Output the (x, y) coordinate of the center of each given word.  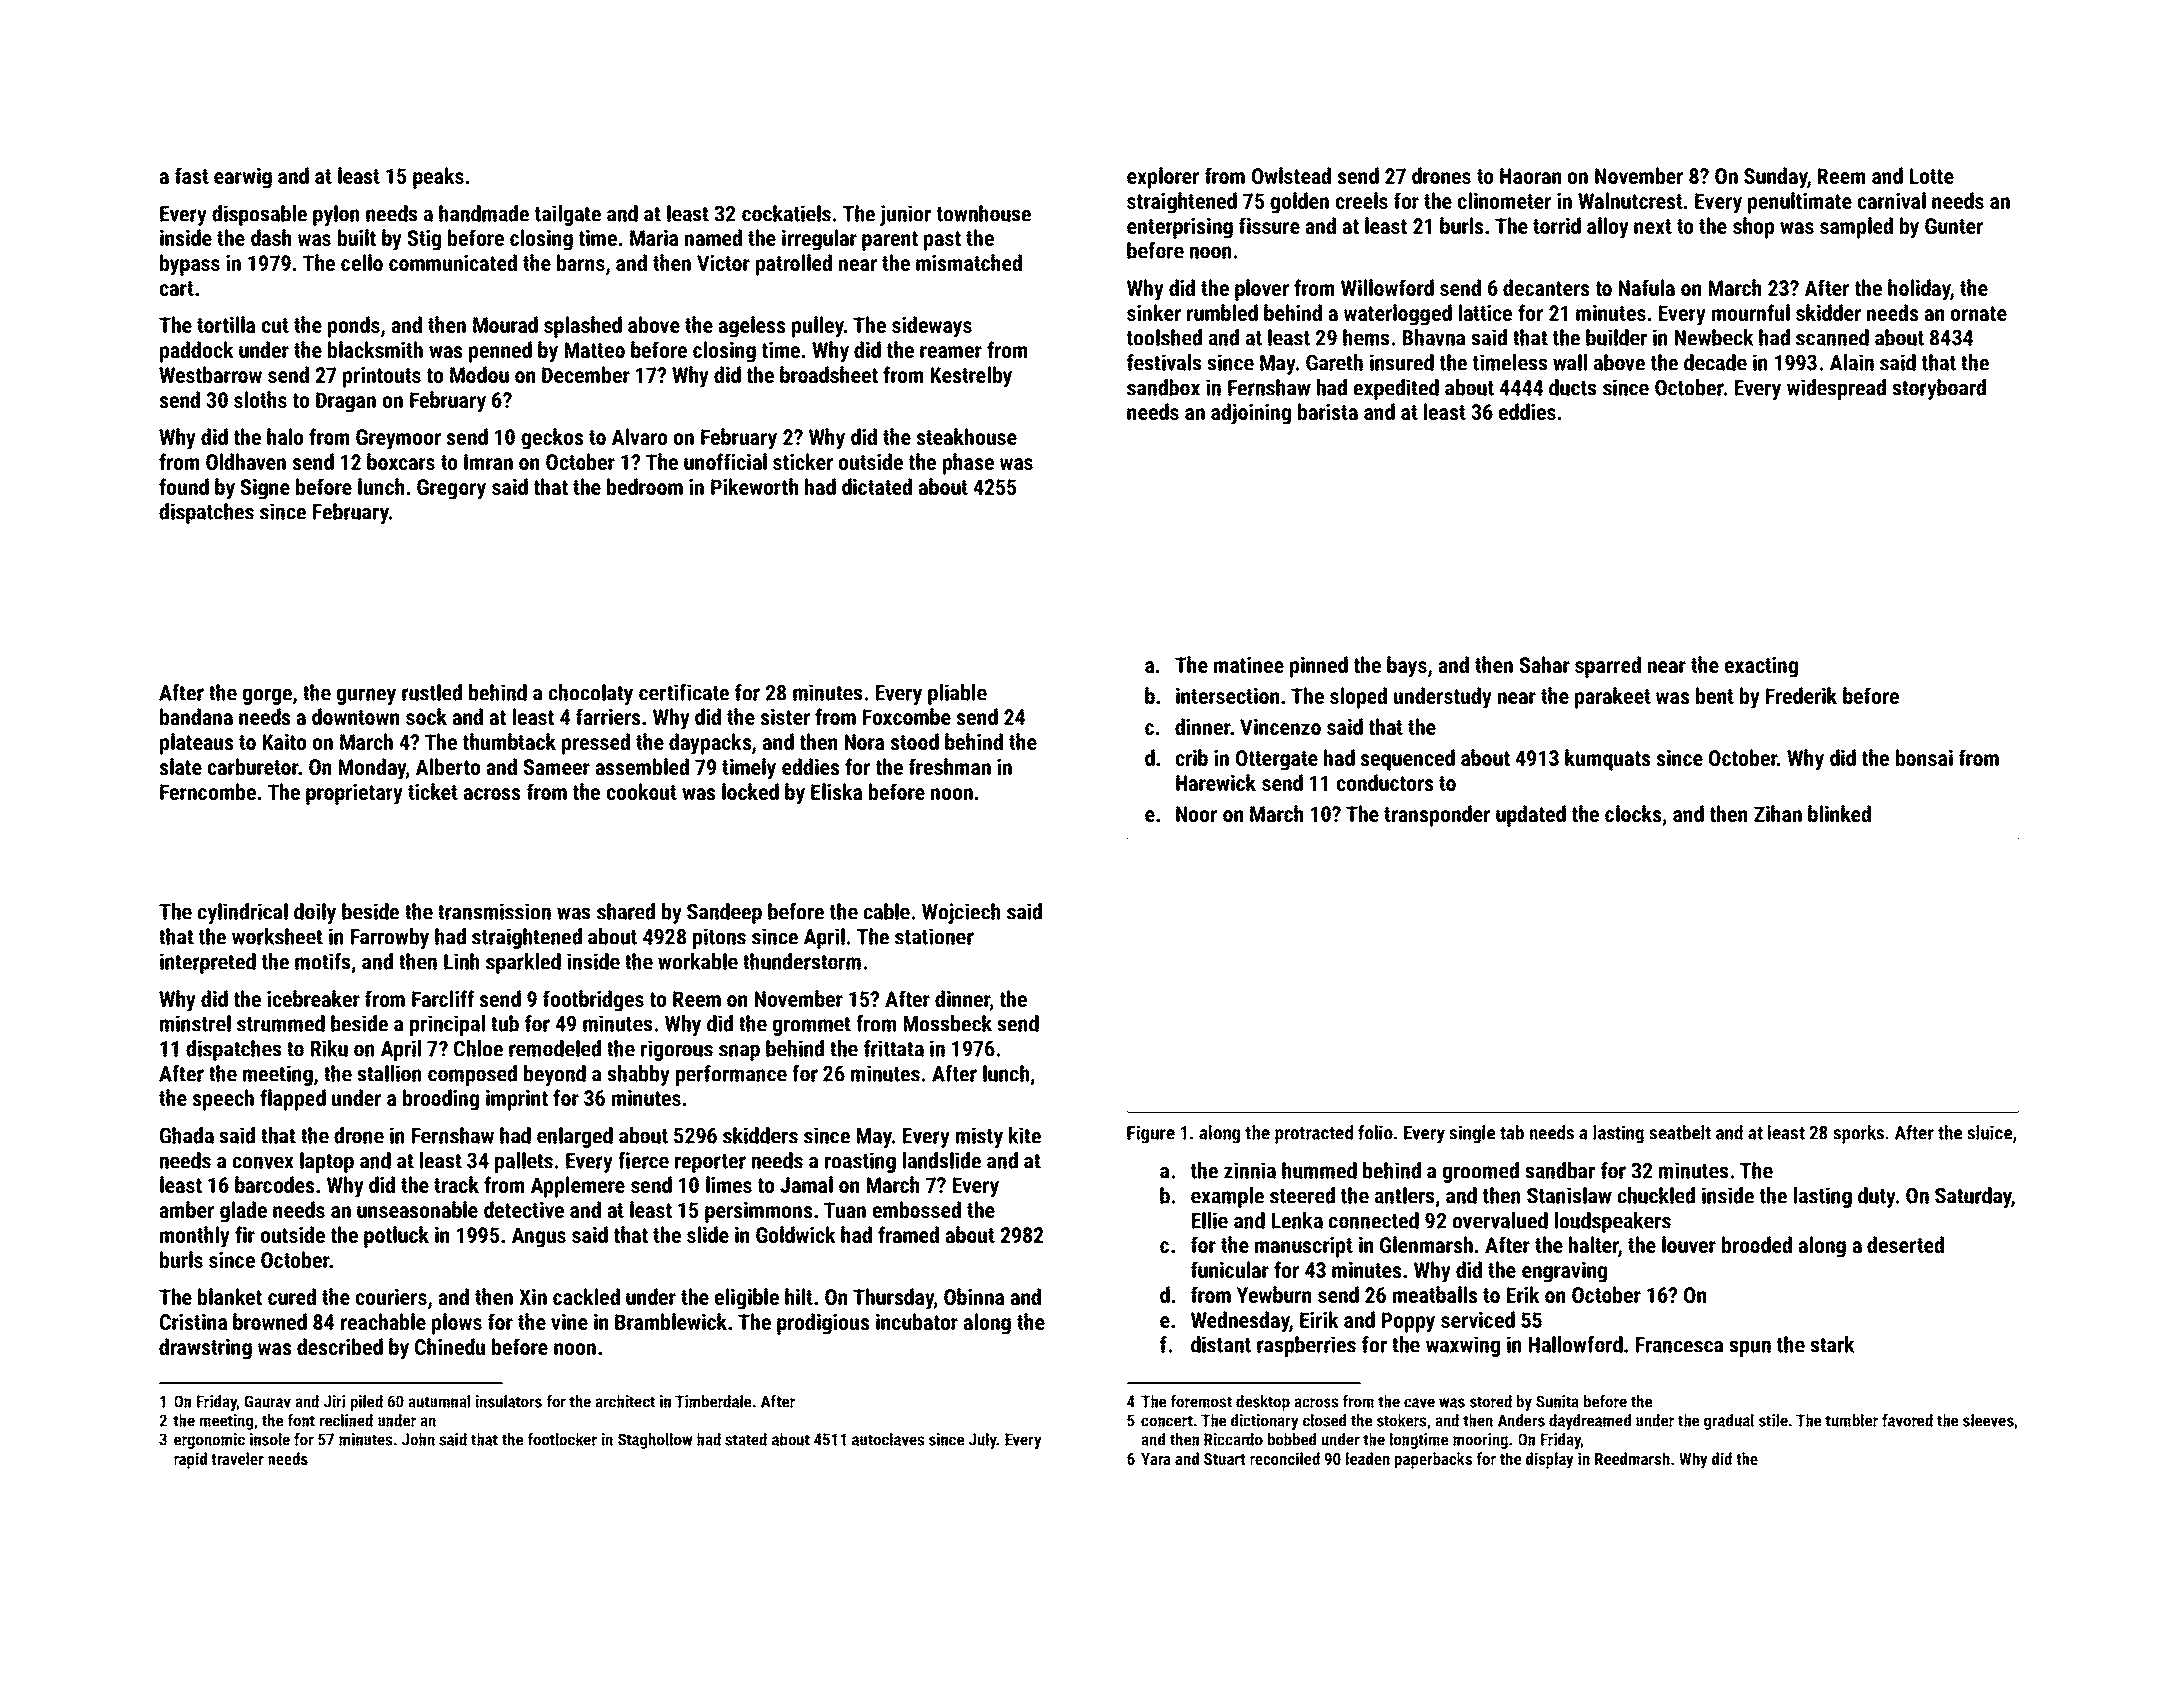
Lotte (1932, 176)
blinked (1839, 813)
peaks (438, 178)
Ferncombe (208, 791)
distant (1221, 1344)
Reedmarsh (1632, 1458)
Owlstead (1291, 175)
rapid (190, 1460)
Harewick (1216, 782)
